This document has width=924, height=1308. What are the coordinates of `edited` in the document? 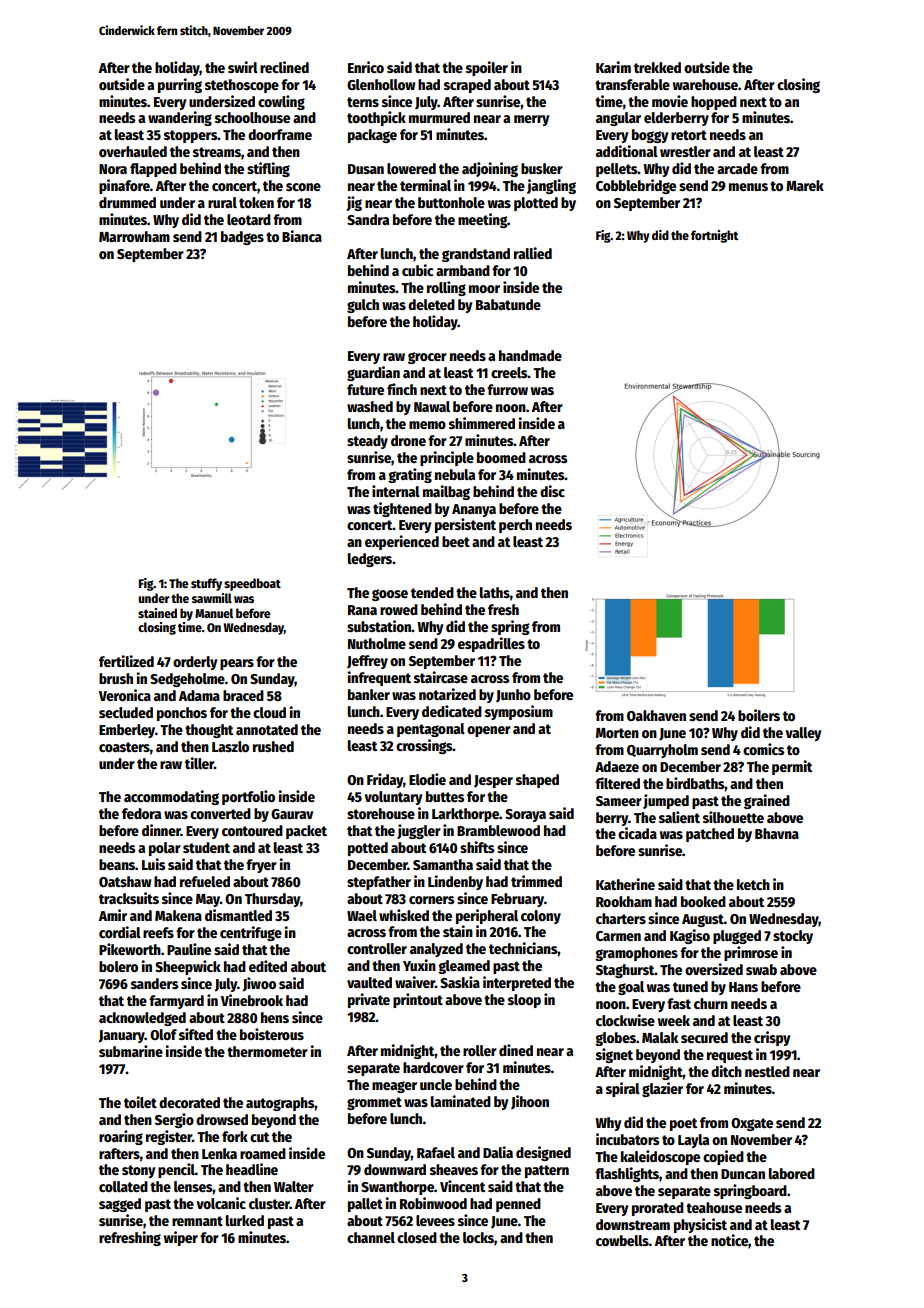 It's located at (268, 966).
